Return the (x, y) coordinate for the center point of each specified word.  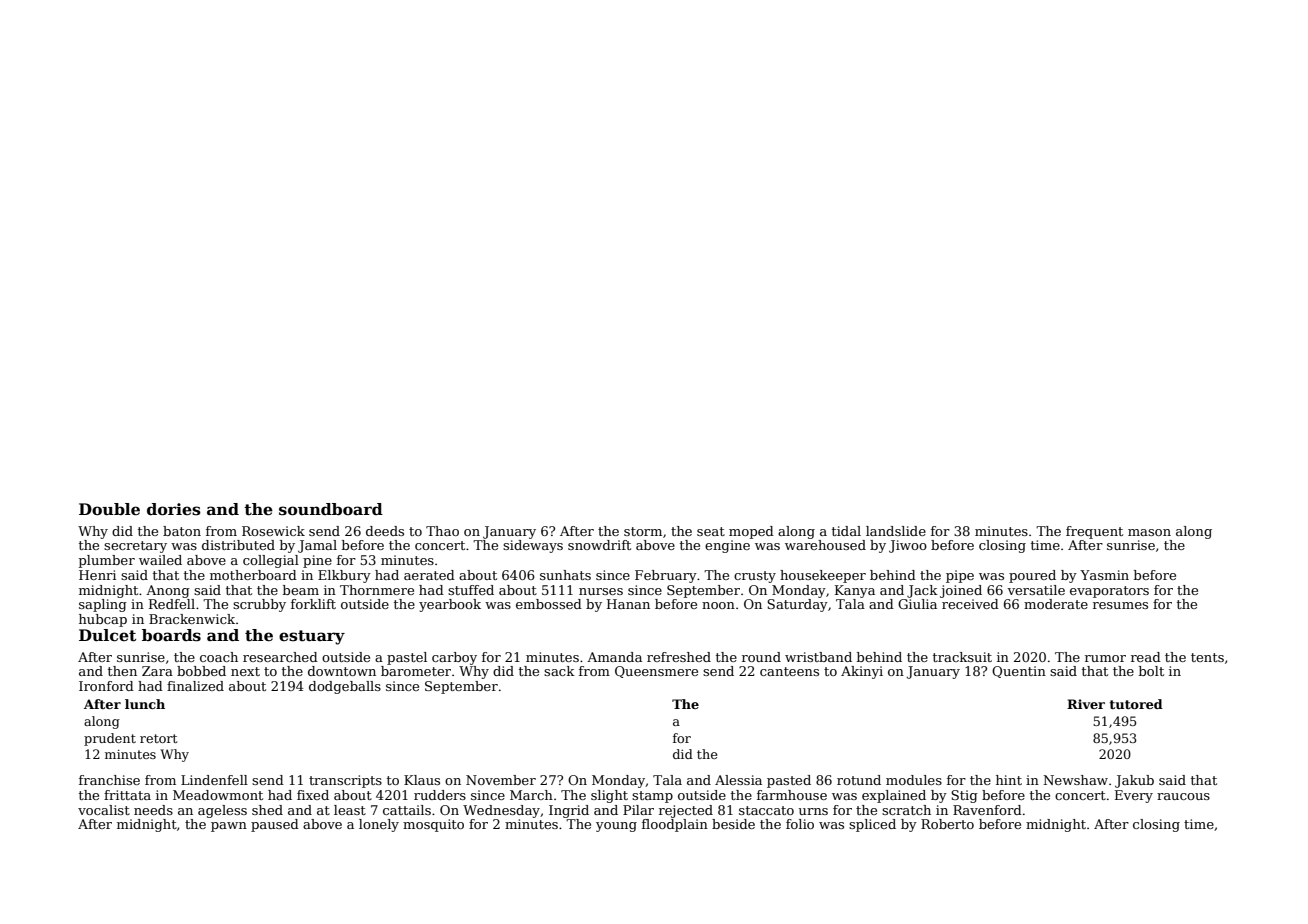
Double (109, 509)
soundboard (331, 509)
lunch (145, 704)
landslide (896, 531)
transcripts (345, 781)
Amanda (614, 657)
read (1146, 657)
